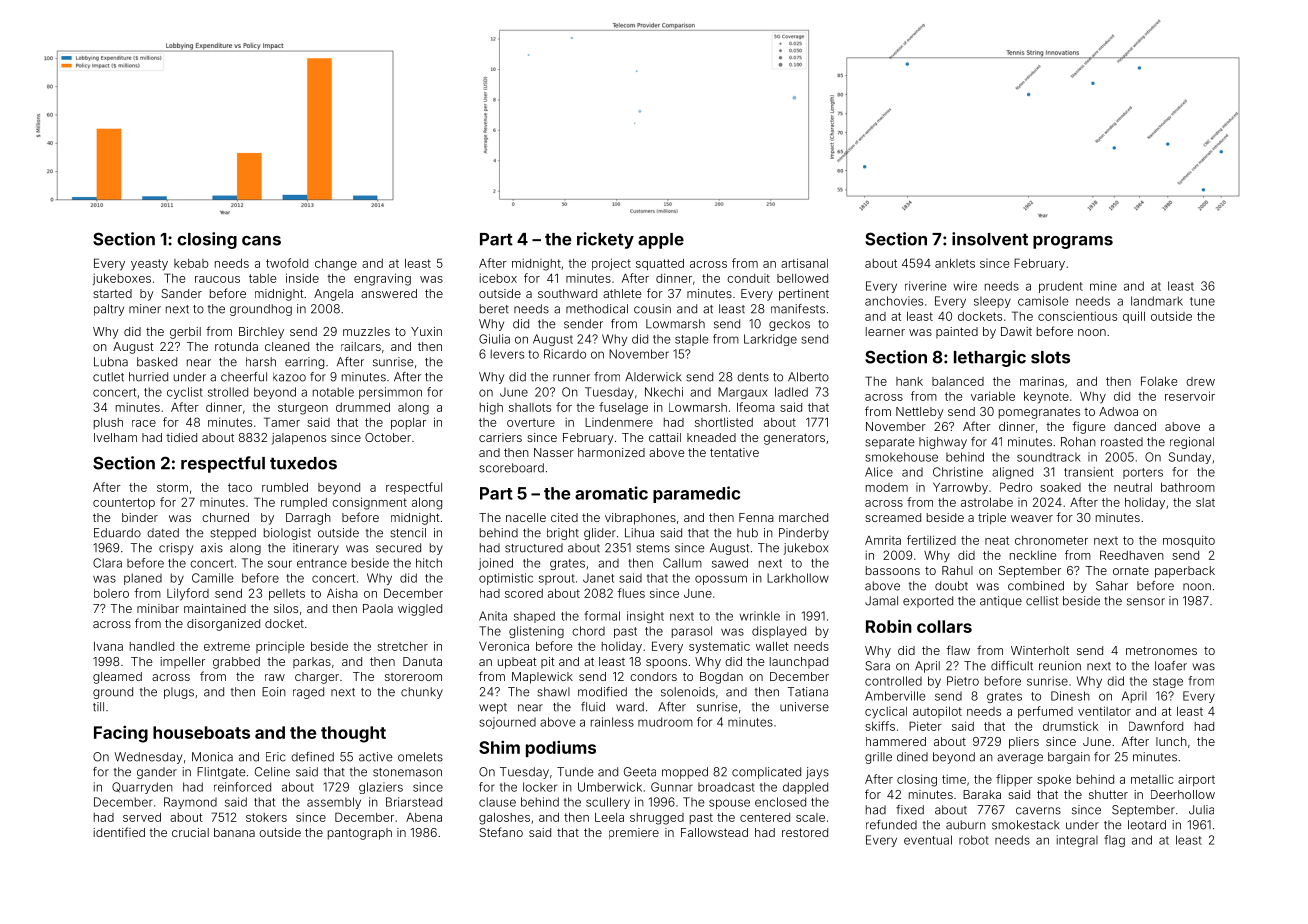 Image resolution: width=1308 pixels, height=924 pixels. I want to click on slat, so click(1205, 502).
